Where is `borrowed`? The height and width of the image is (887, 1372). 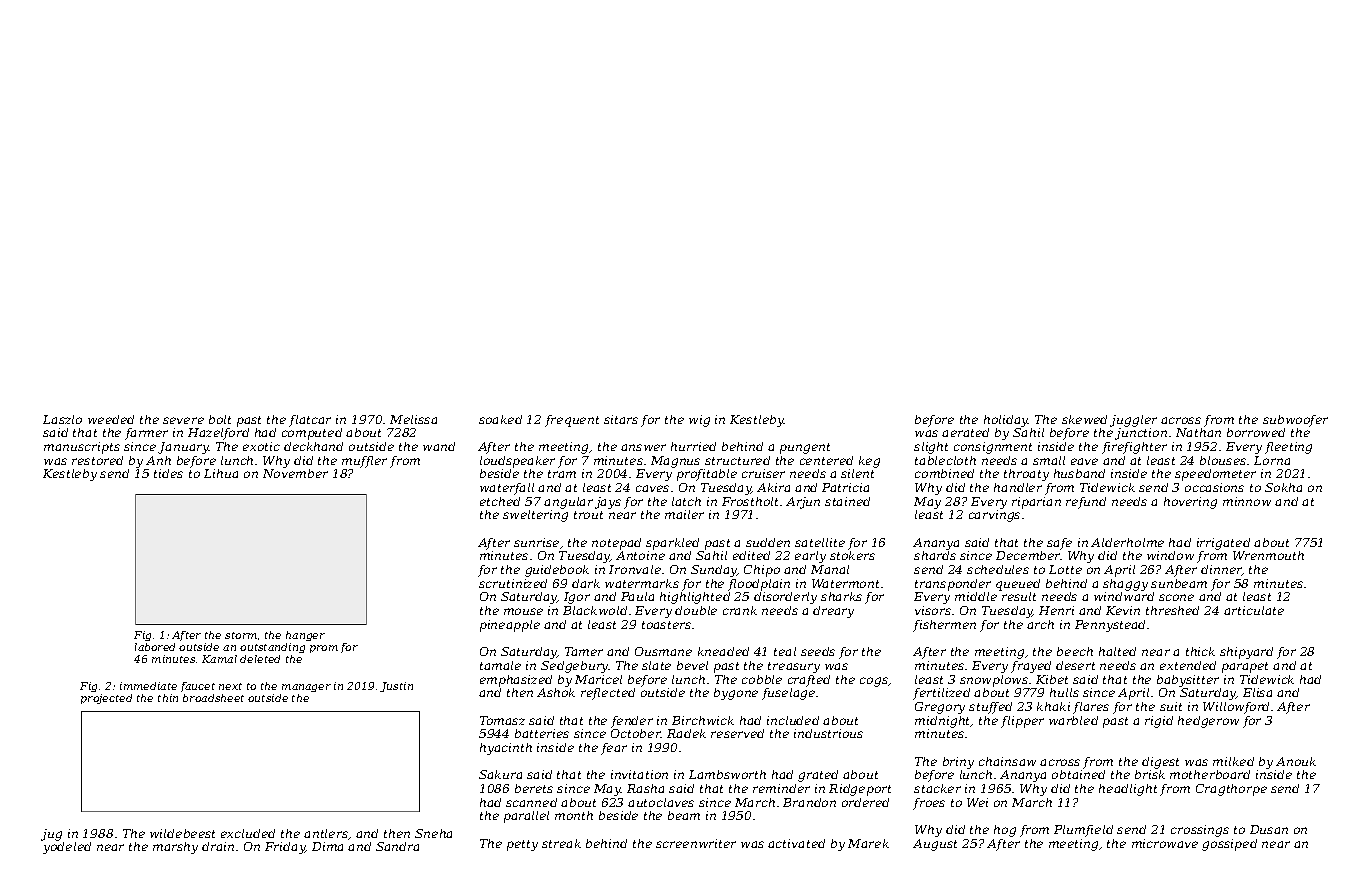 borrowed is located at coordinates (1256, 432).
